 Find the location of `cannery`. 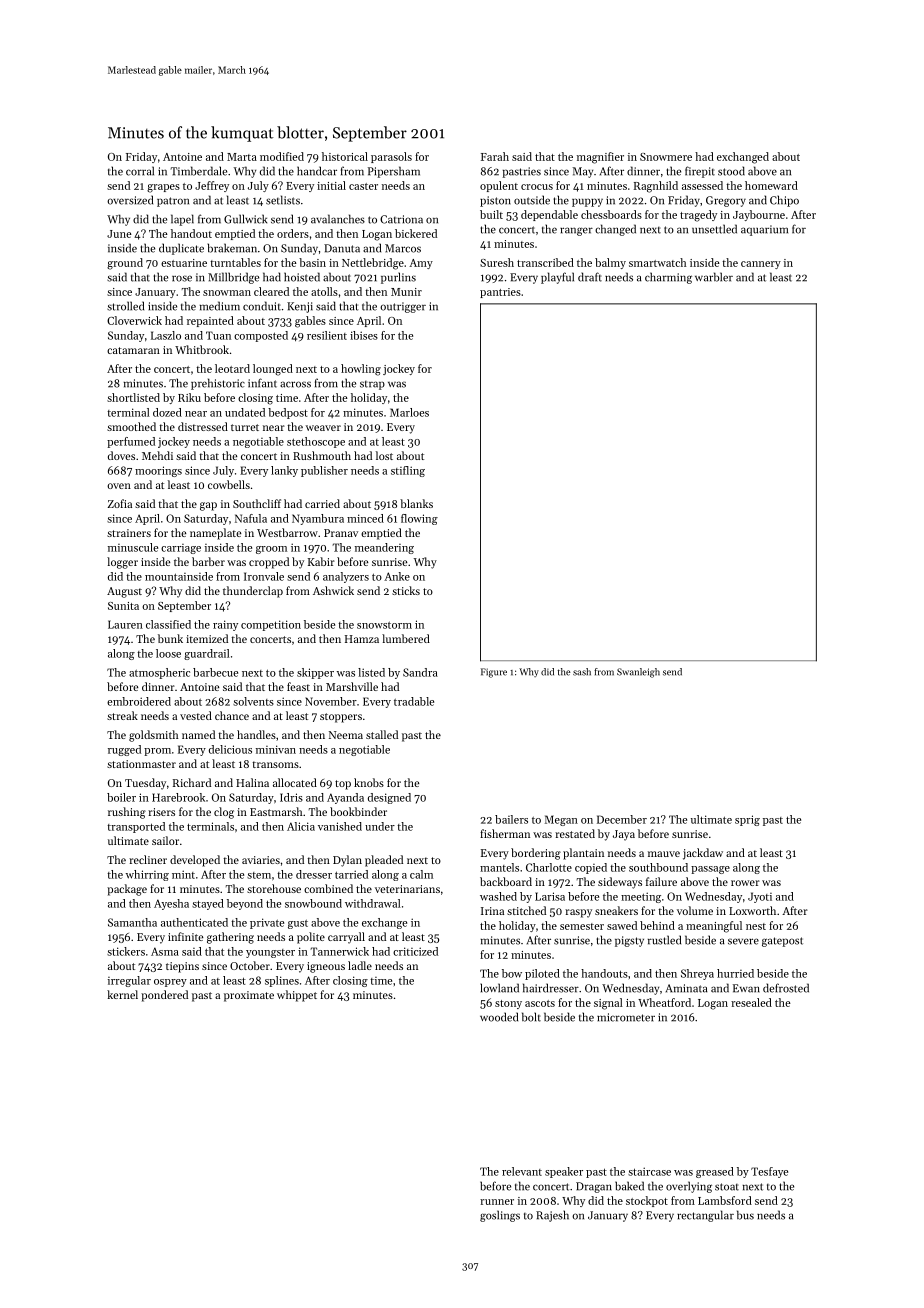

cannery is located at coordinates (761, 265).
